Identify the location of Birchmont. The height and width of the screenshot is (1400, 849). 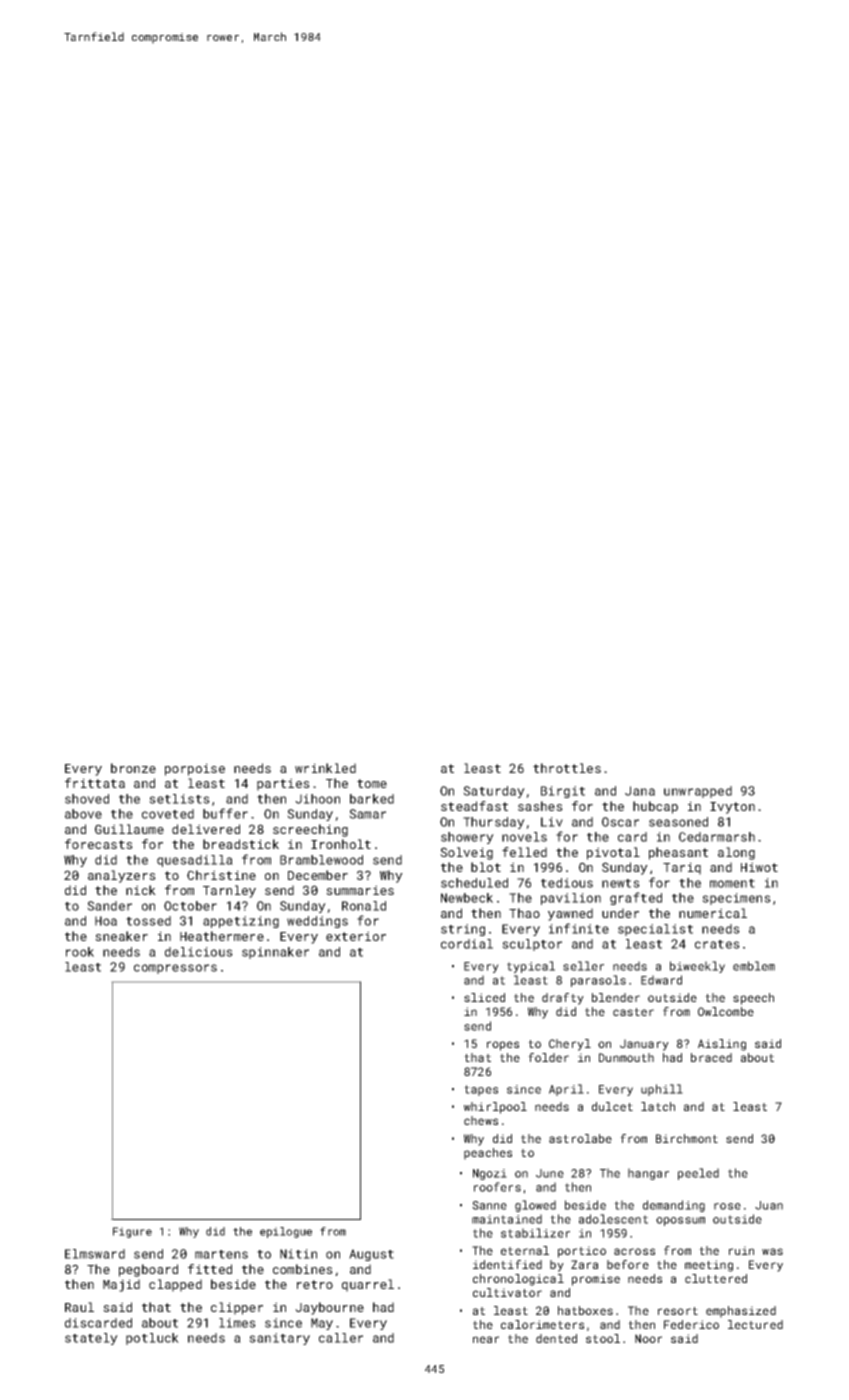
(687, 1138).
